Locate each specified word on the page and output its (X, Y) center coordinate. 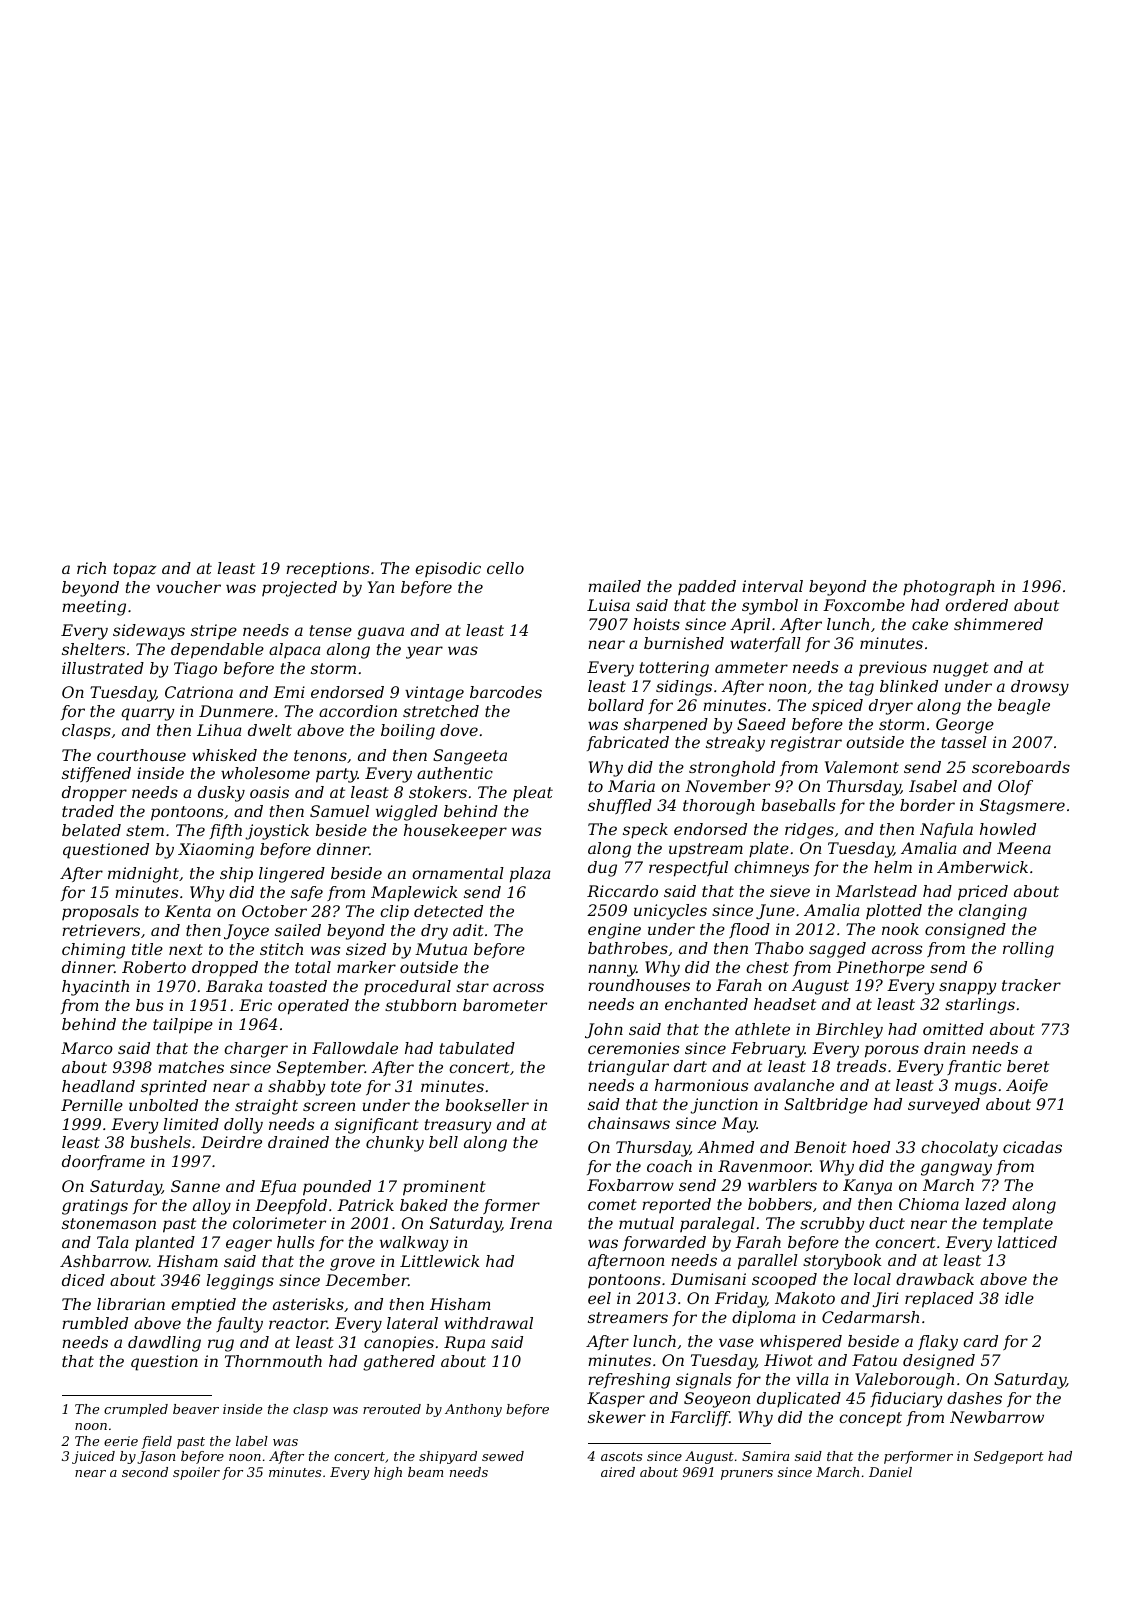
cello (505, 568)
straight (266, 1107)
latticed (1027, 1242)
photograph (949, 588)
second (145, 1472)
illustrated (103, 668)
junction (724, 1106)
